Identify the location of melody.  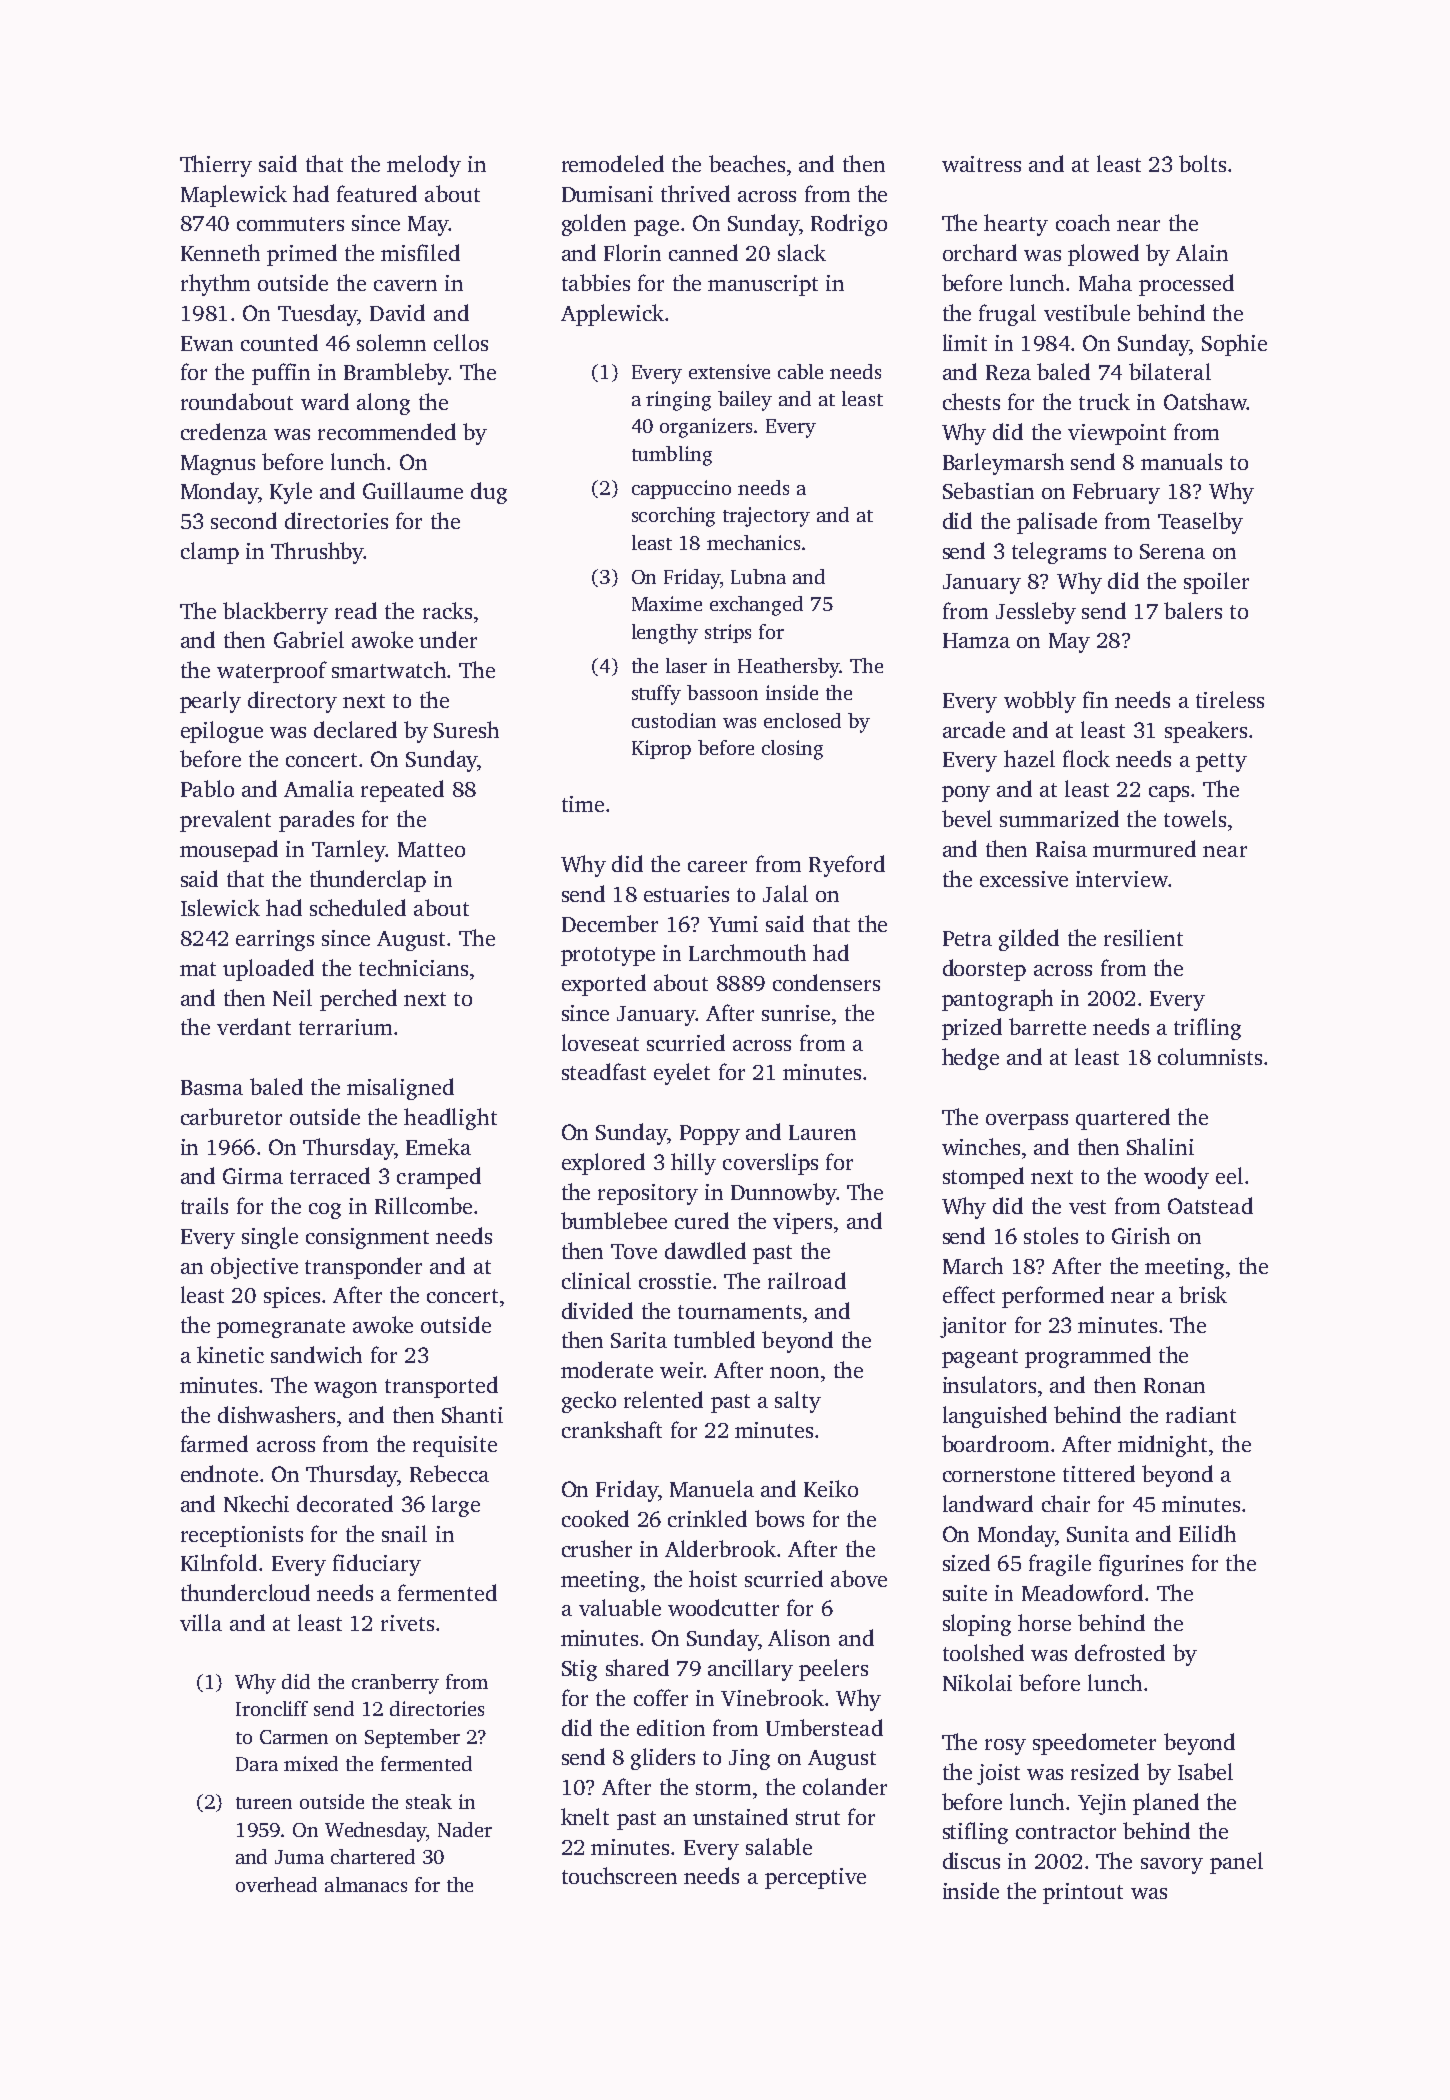
(424, 166).
